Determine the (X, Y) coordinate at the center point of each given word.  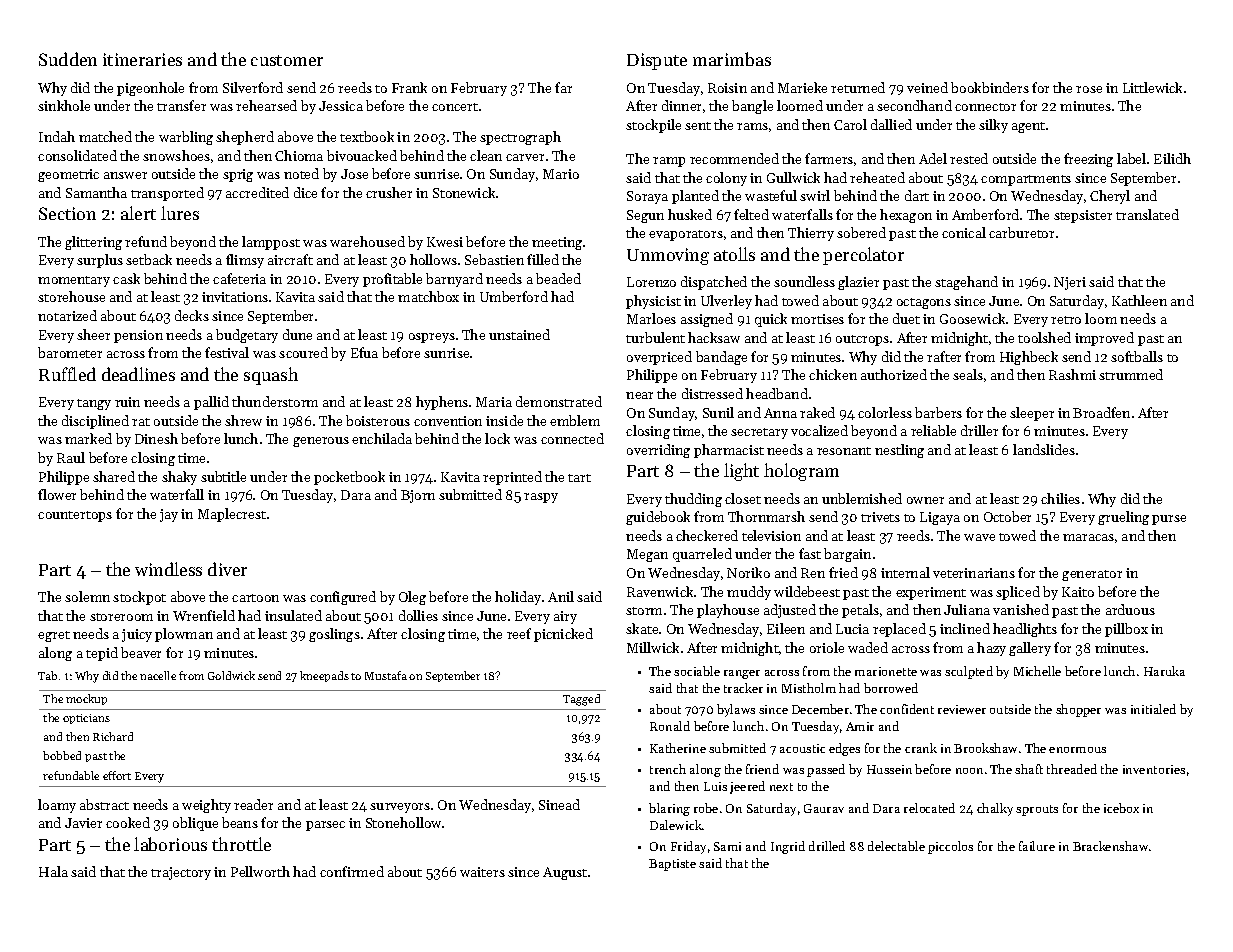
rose (1089, 89)
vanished (1021, 609)
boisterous (378, 420)
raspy (541, 498)
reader (253, 804)
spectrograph (520, 138)
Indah (57, 136)
